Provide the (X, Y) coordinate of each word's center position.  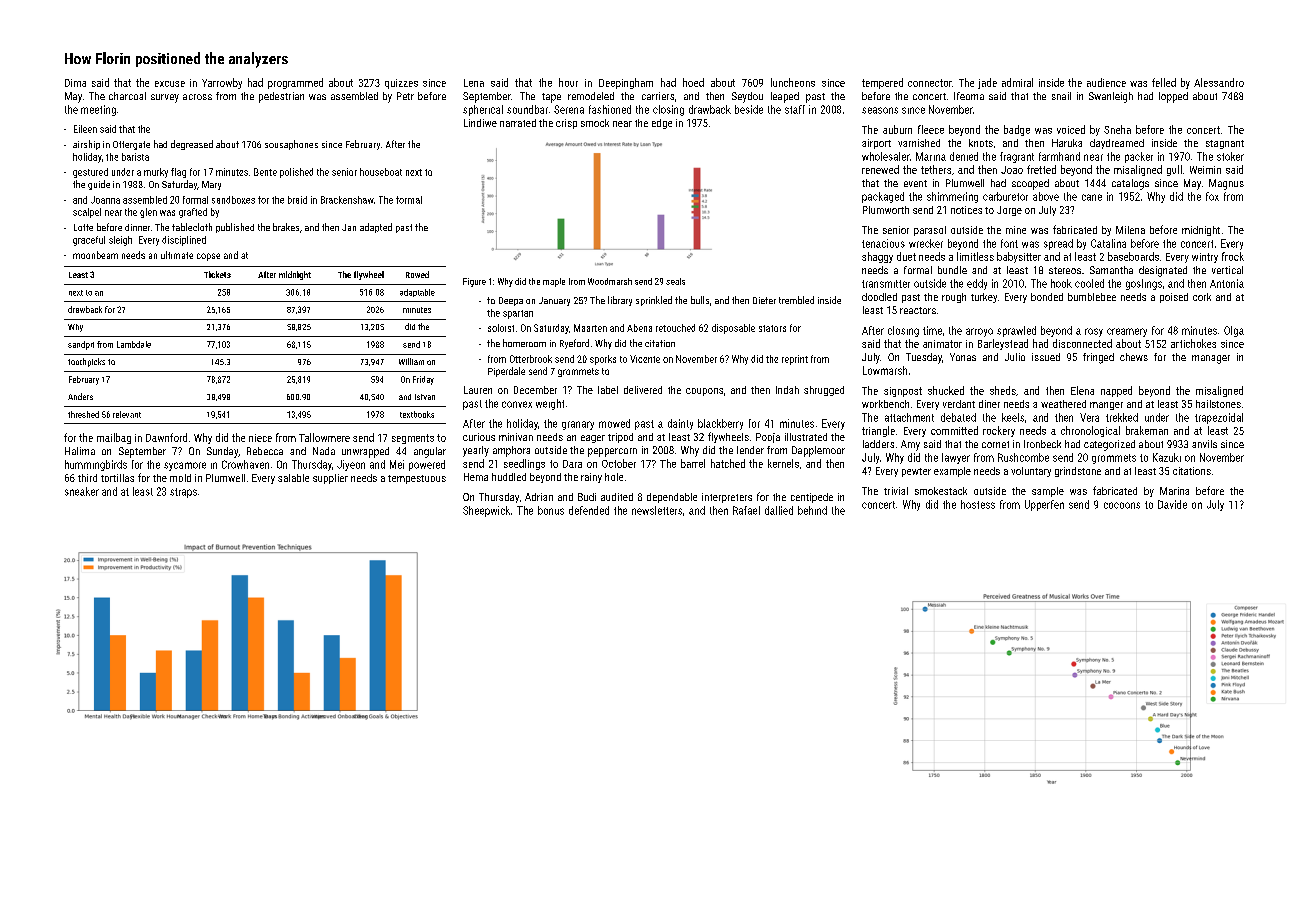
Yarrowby (222, 83)
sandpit (81, 345)
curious (479, 437)
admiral (1017, 82)
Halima (80, 451)
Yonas (963, 357)
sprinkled (654, 301)
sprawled (1016, 331)
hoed (693, 82)
